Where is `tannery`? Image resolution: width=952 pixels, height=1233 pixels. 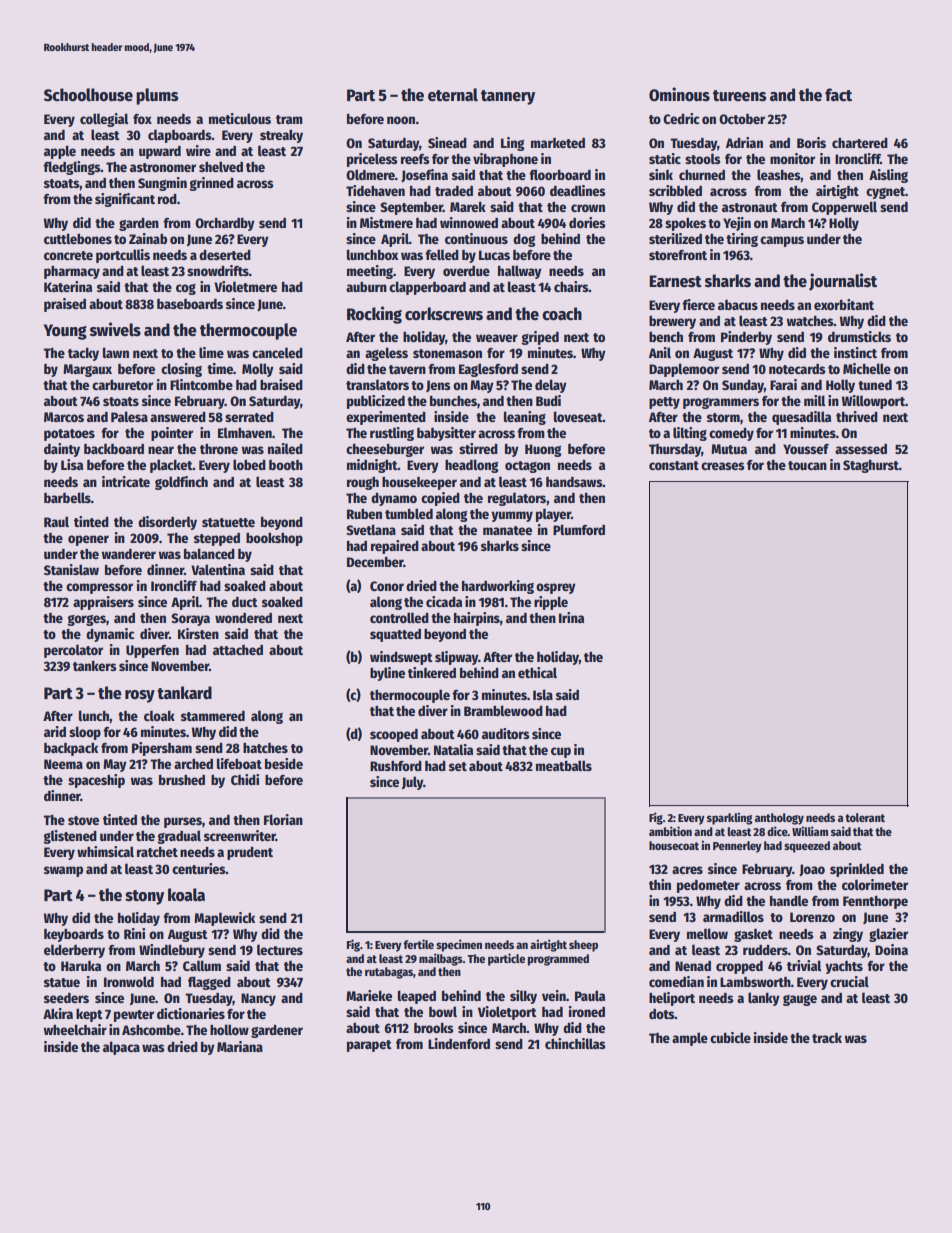
tannery is located at coordinates (508, 97).
